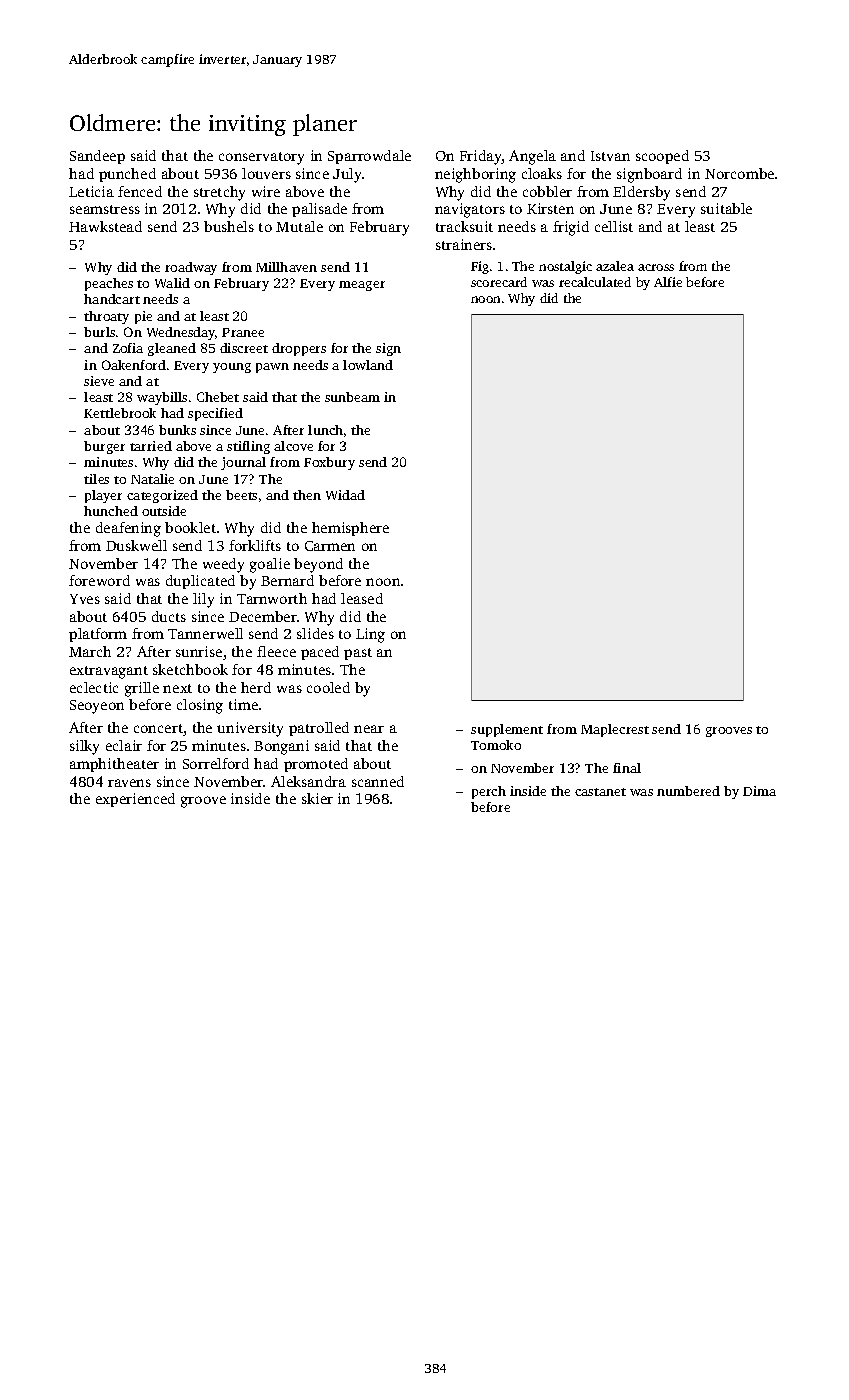 The width and height of the screenshot is (849, 1400). Describe the element at coordinates (229, 226) in the screenshot. I see `bushels` at that location.
